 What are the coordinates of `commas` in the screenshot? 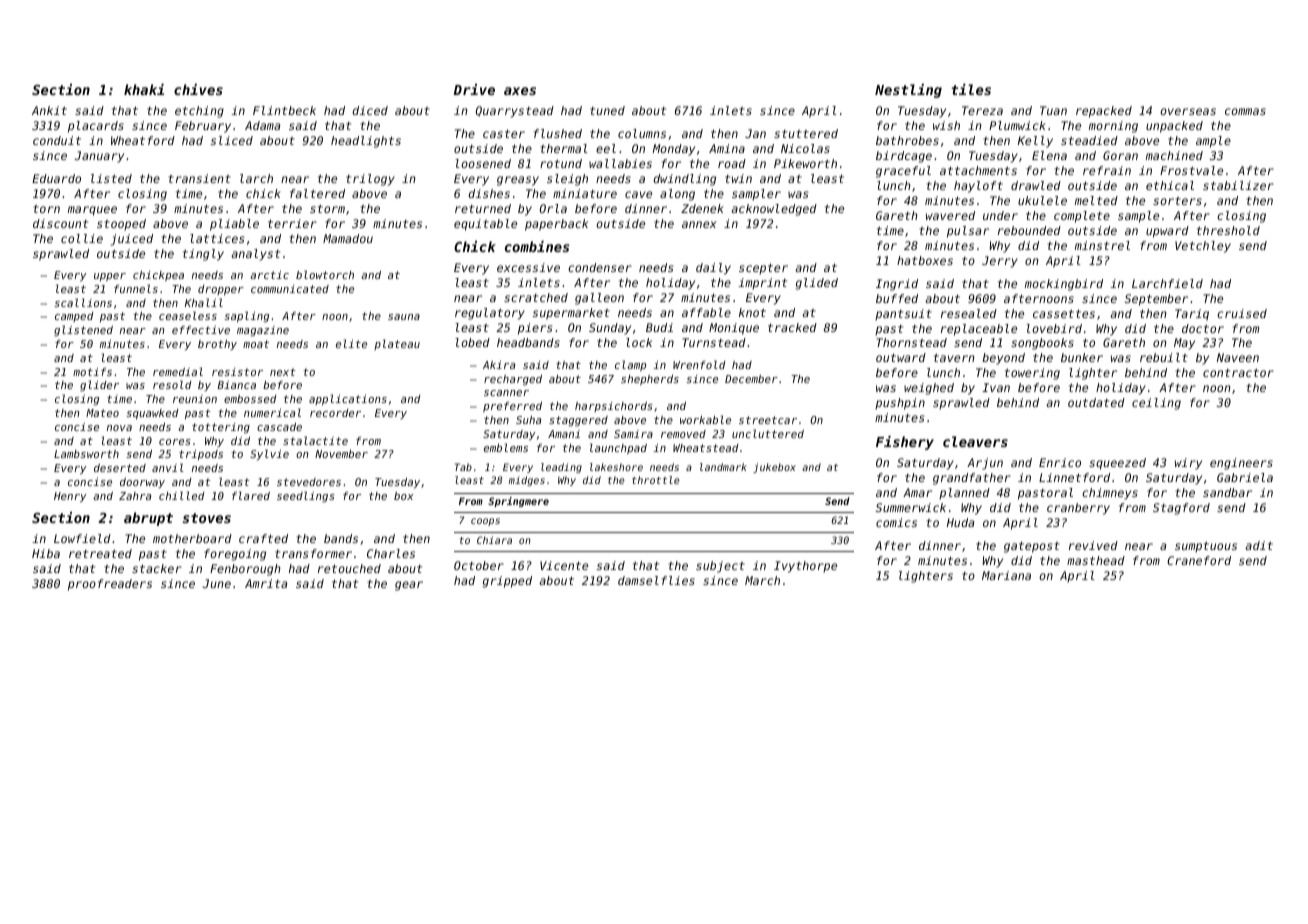 It's located at (1245, 111).
